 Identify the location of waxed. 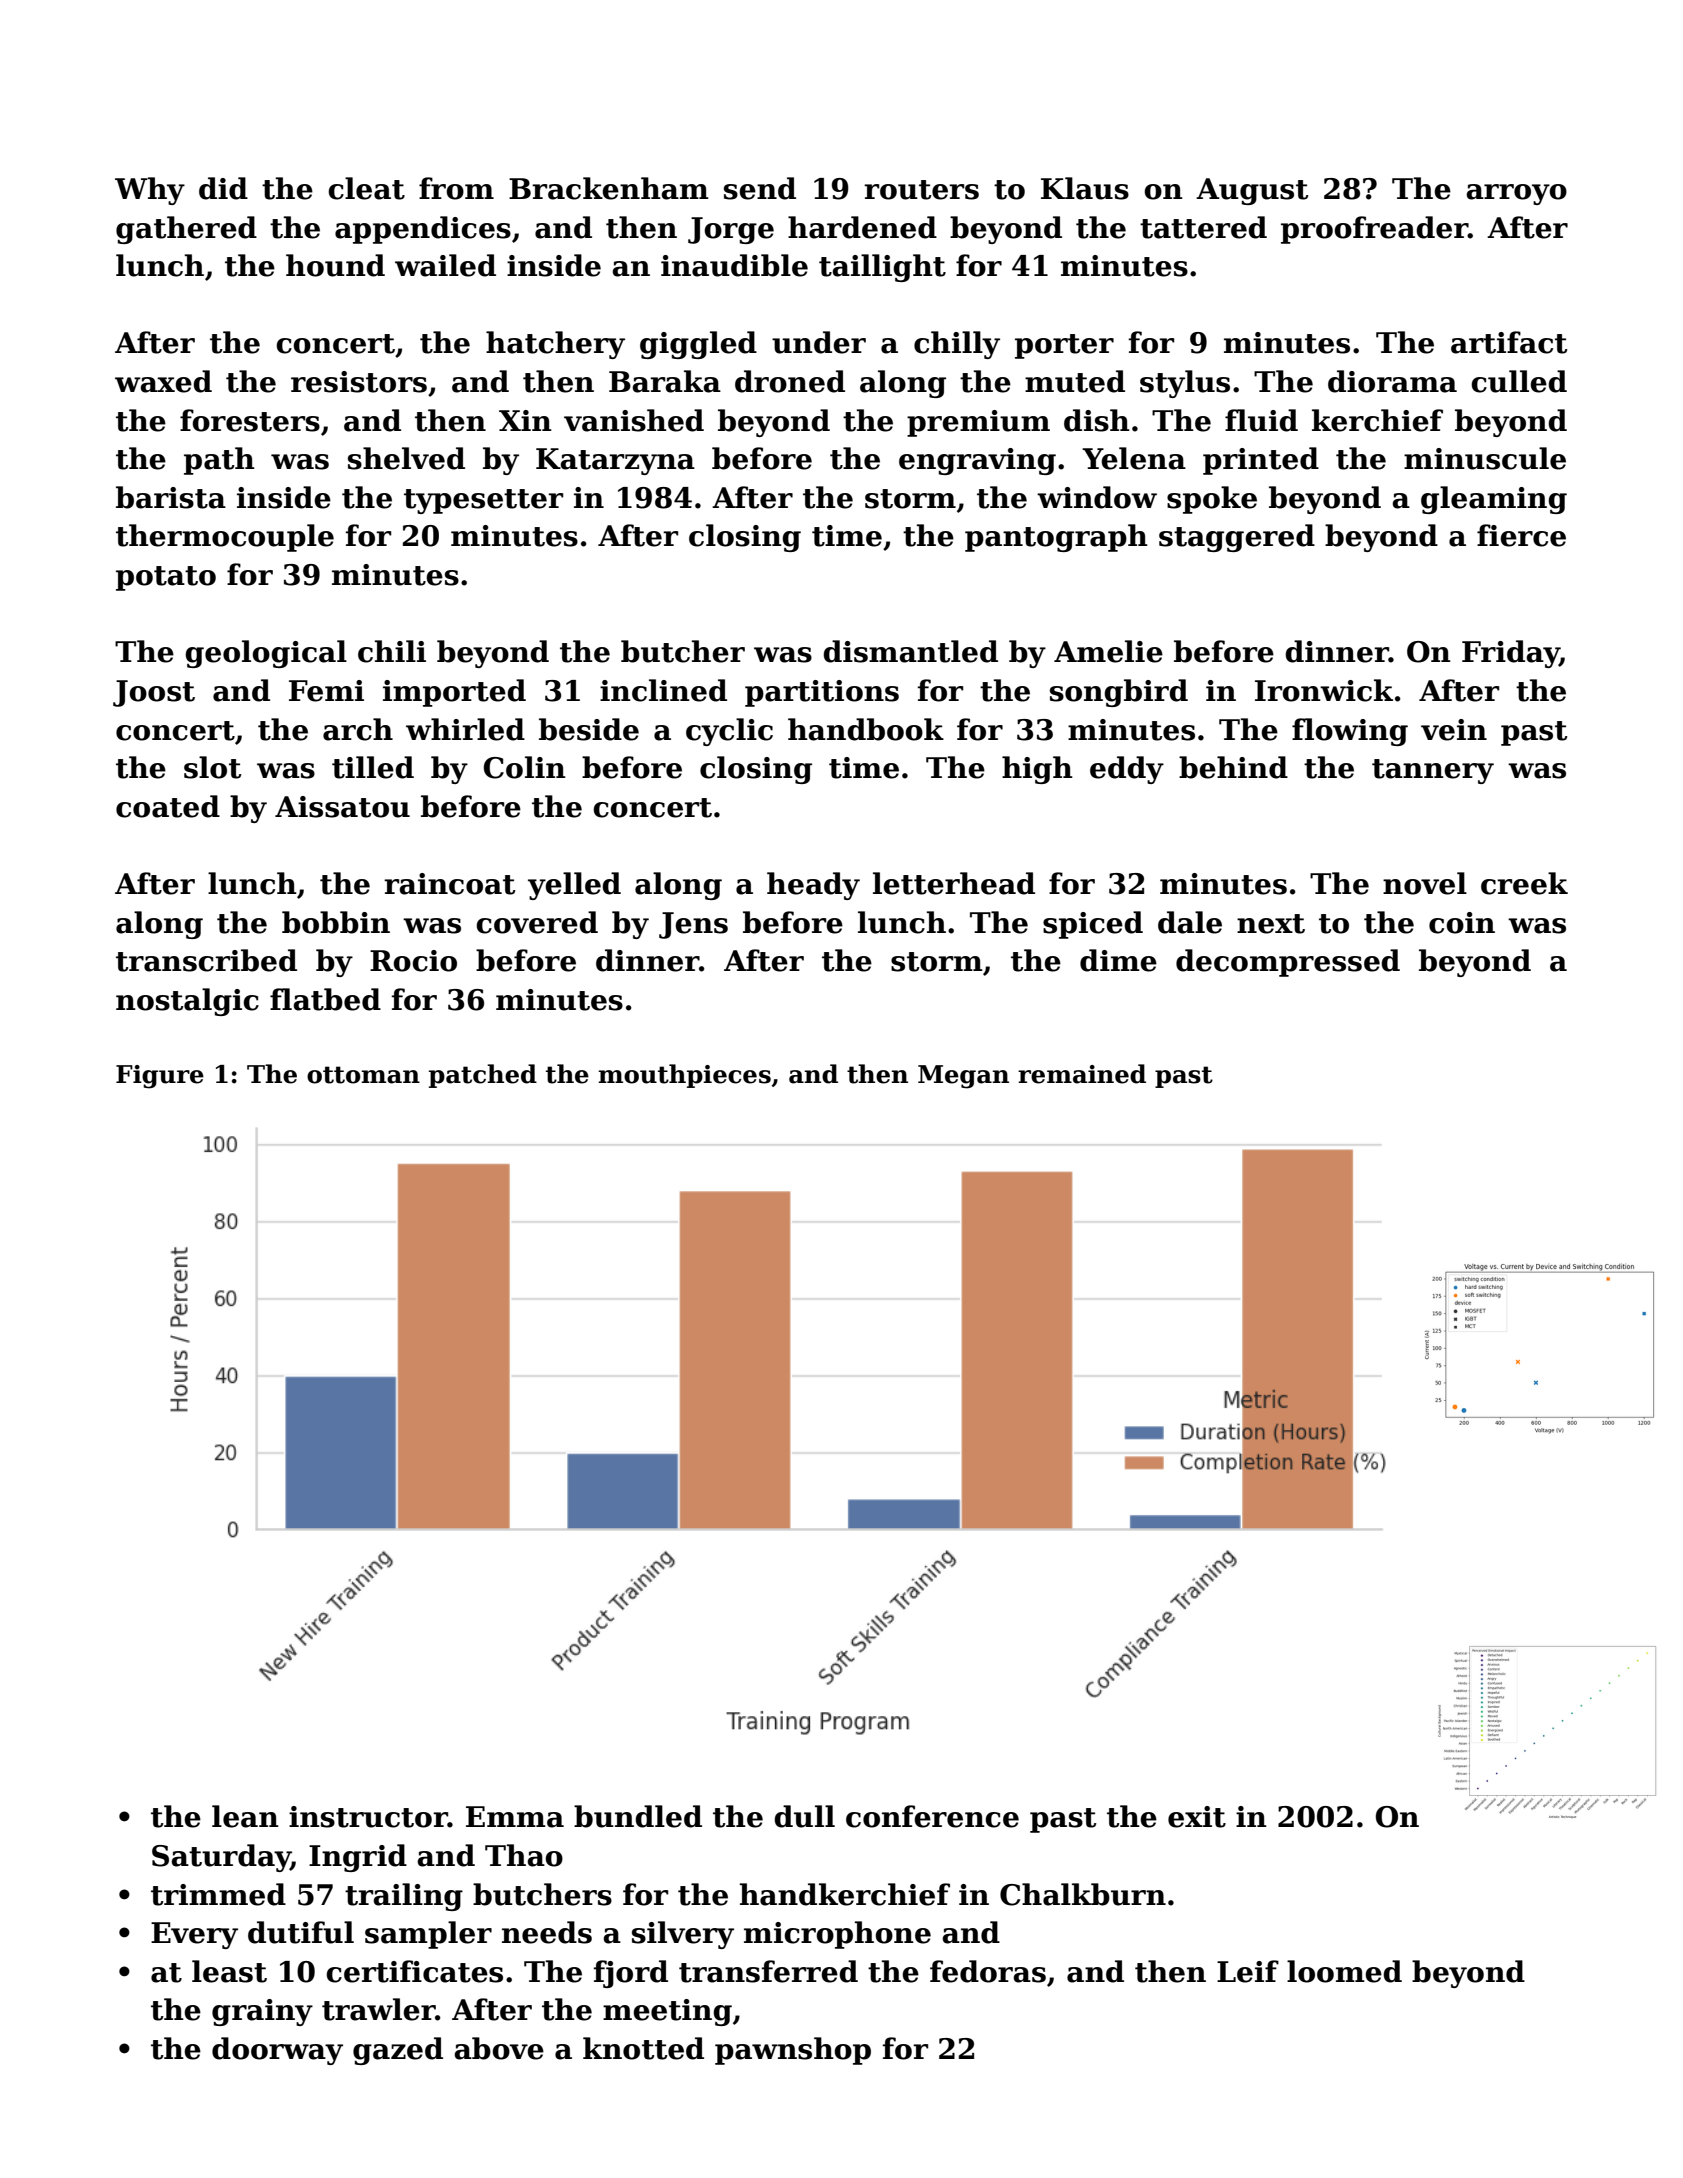
(163, 381).
